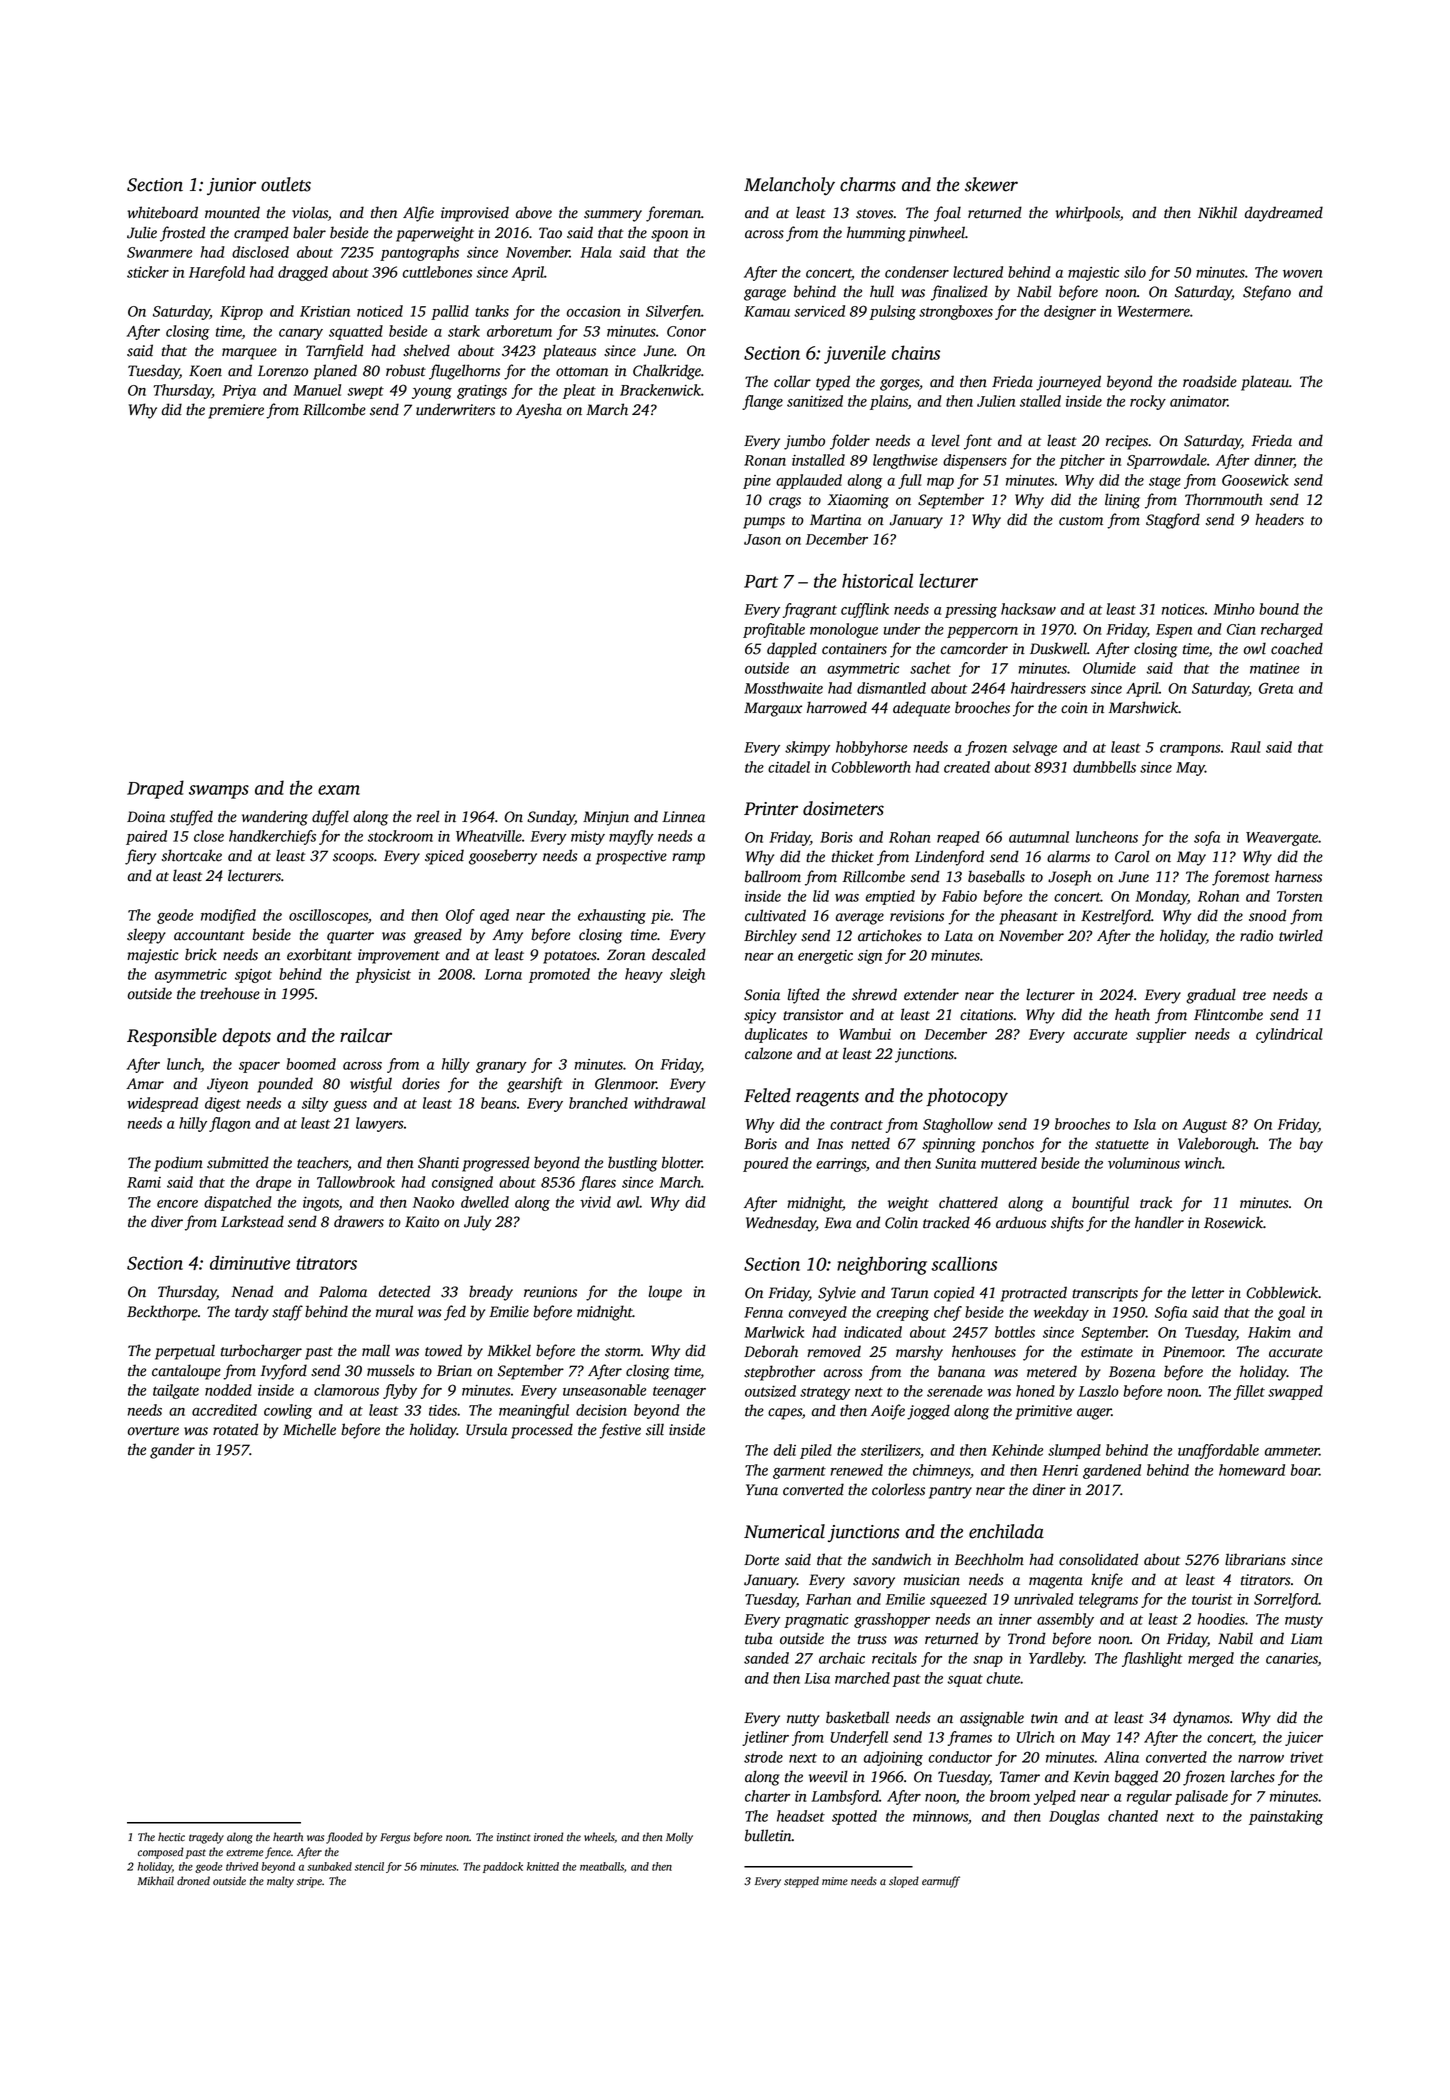 The height and width of the image is (2100, 1450). Describe the element at coordinates (1295, 1392) in the image. I see `swapped` at that location.
